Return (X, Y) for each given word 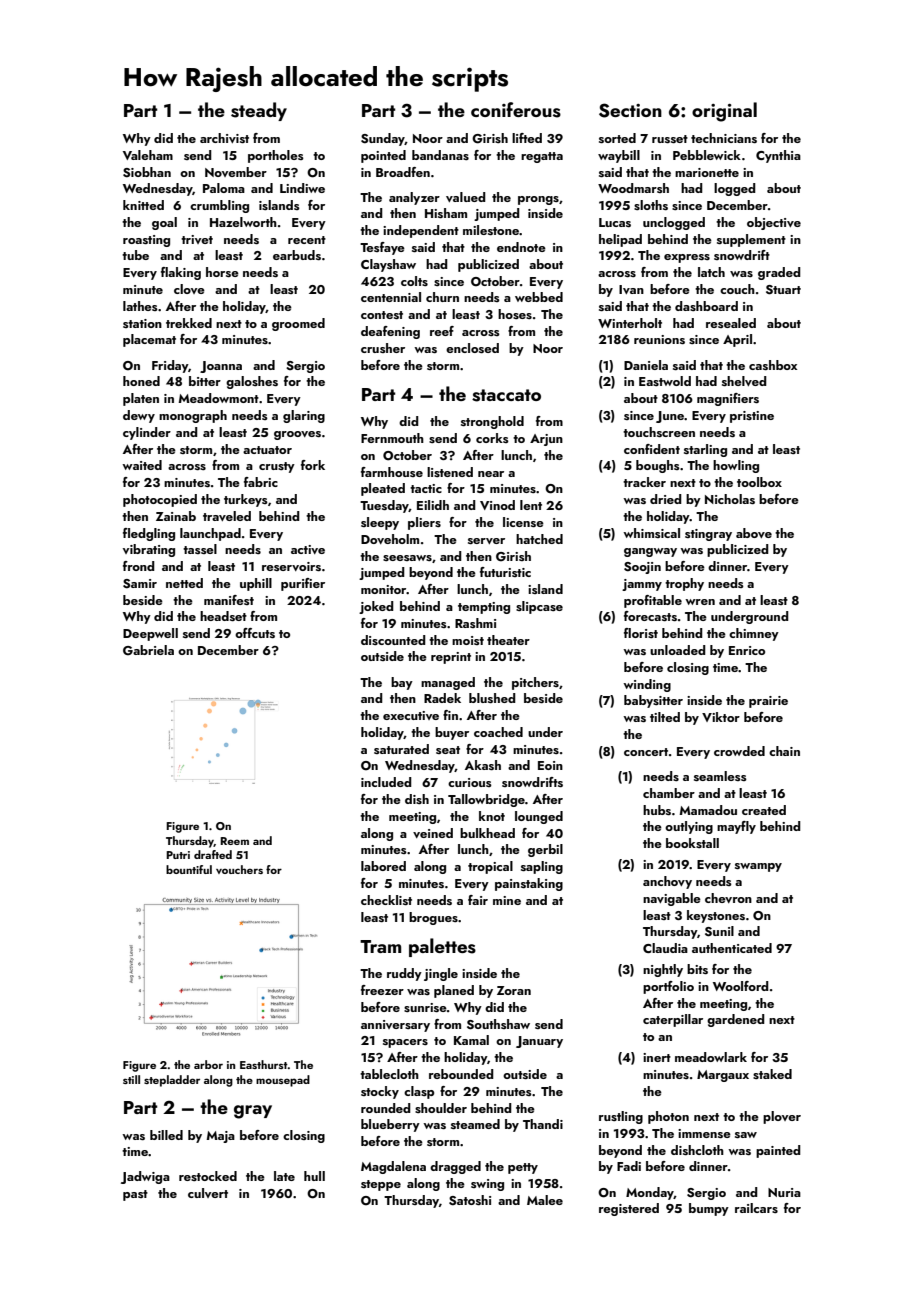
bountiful (189, 869)
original (724, 112)
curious (470, 782)
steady (259, 111)
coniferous (516, 110)
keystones (716, 916)
